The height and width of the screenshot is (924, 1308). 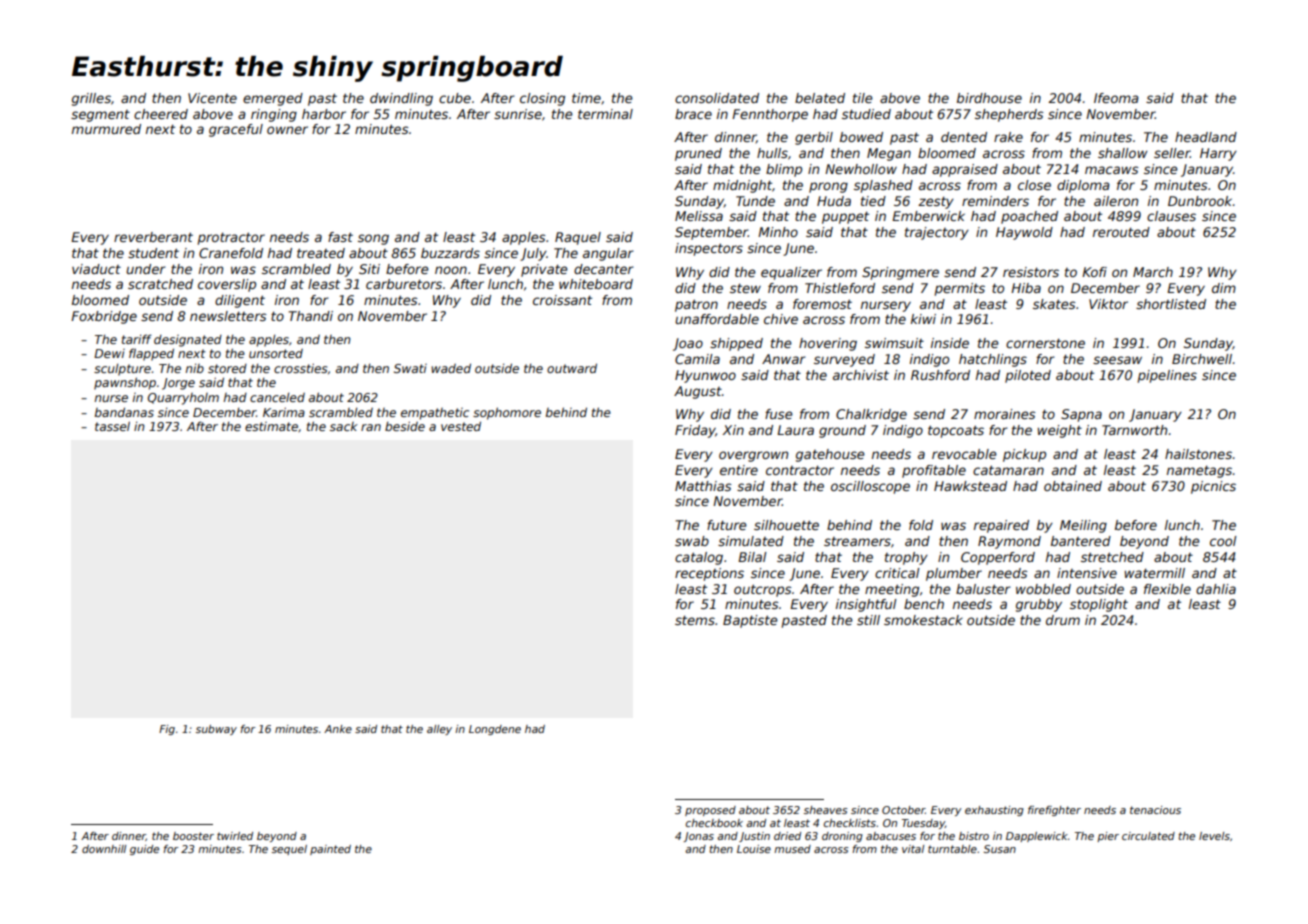 I want to click on terminal, so click(x=605, y=114).
